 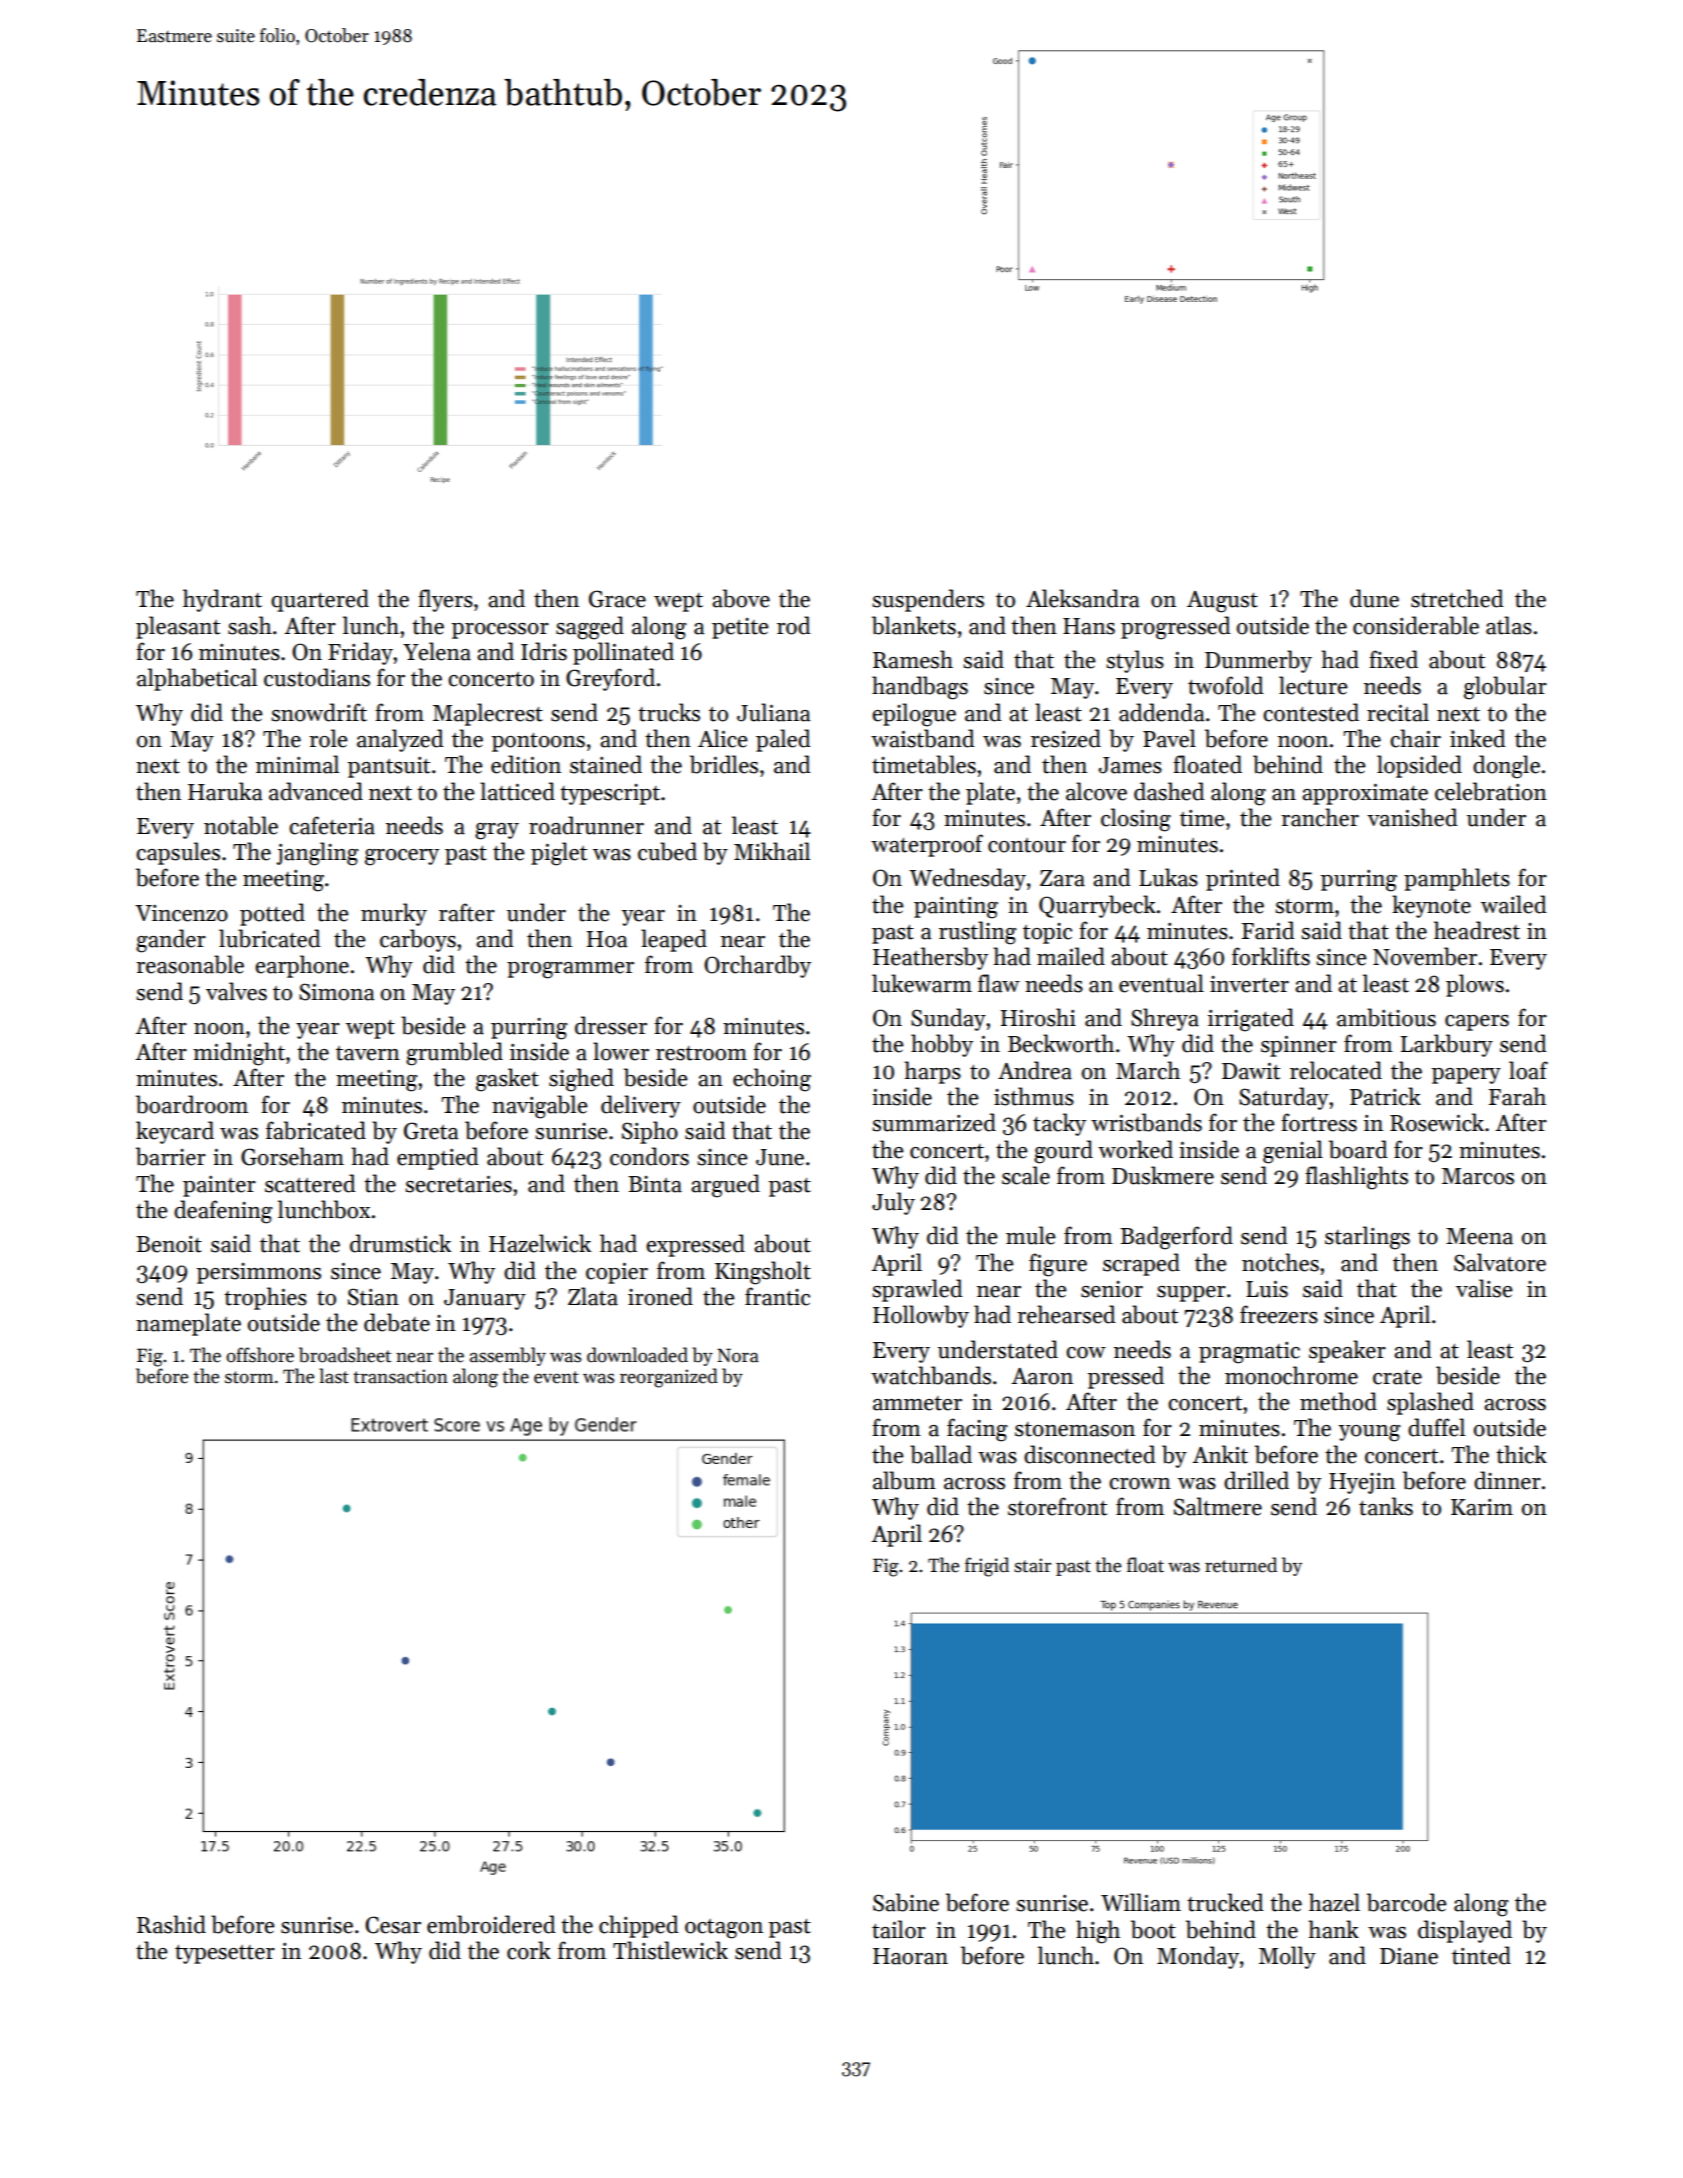 What do you see at coordinates (171, 1924) in the image?
I see `Rashid` at bounding box center [171, 1924].
